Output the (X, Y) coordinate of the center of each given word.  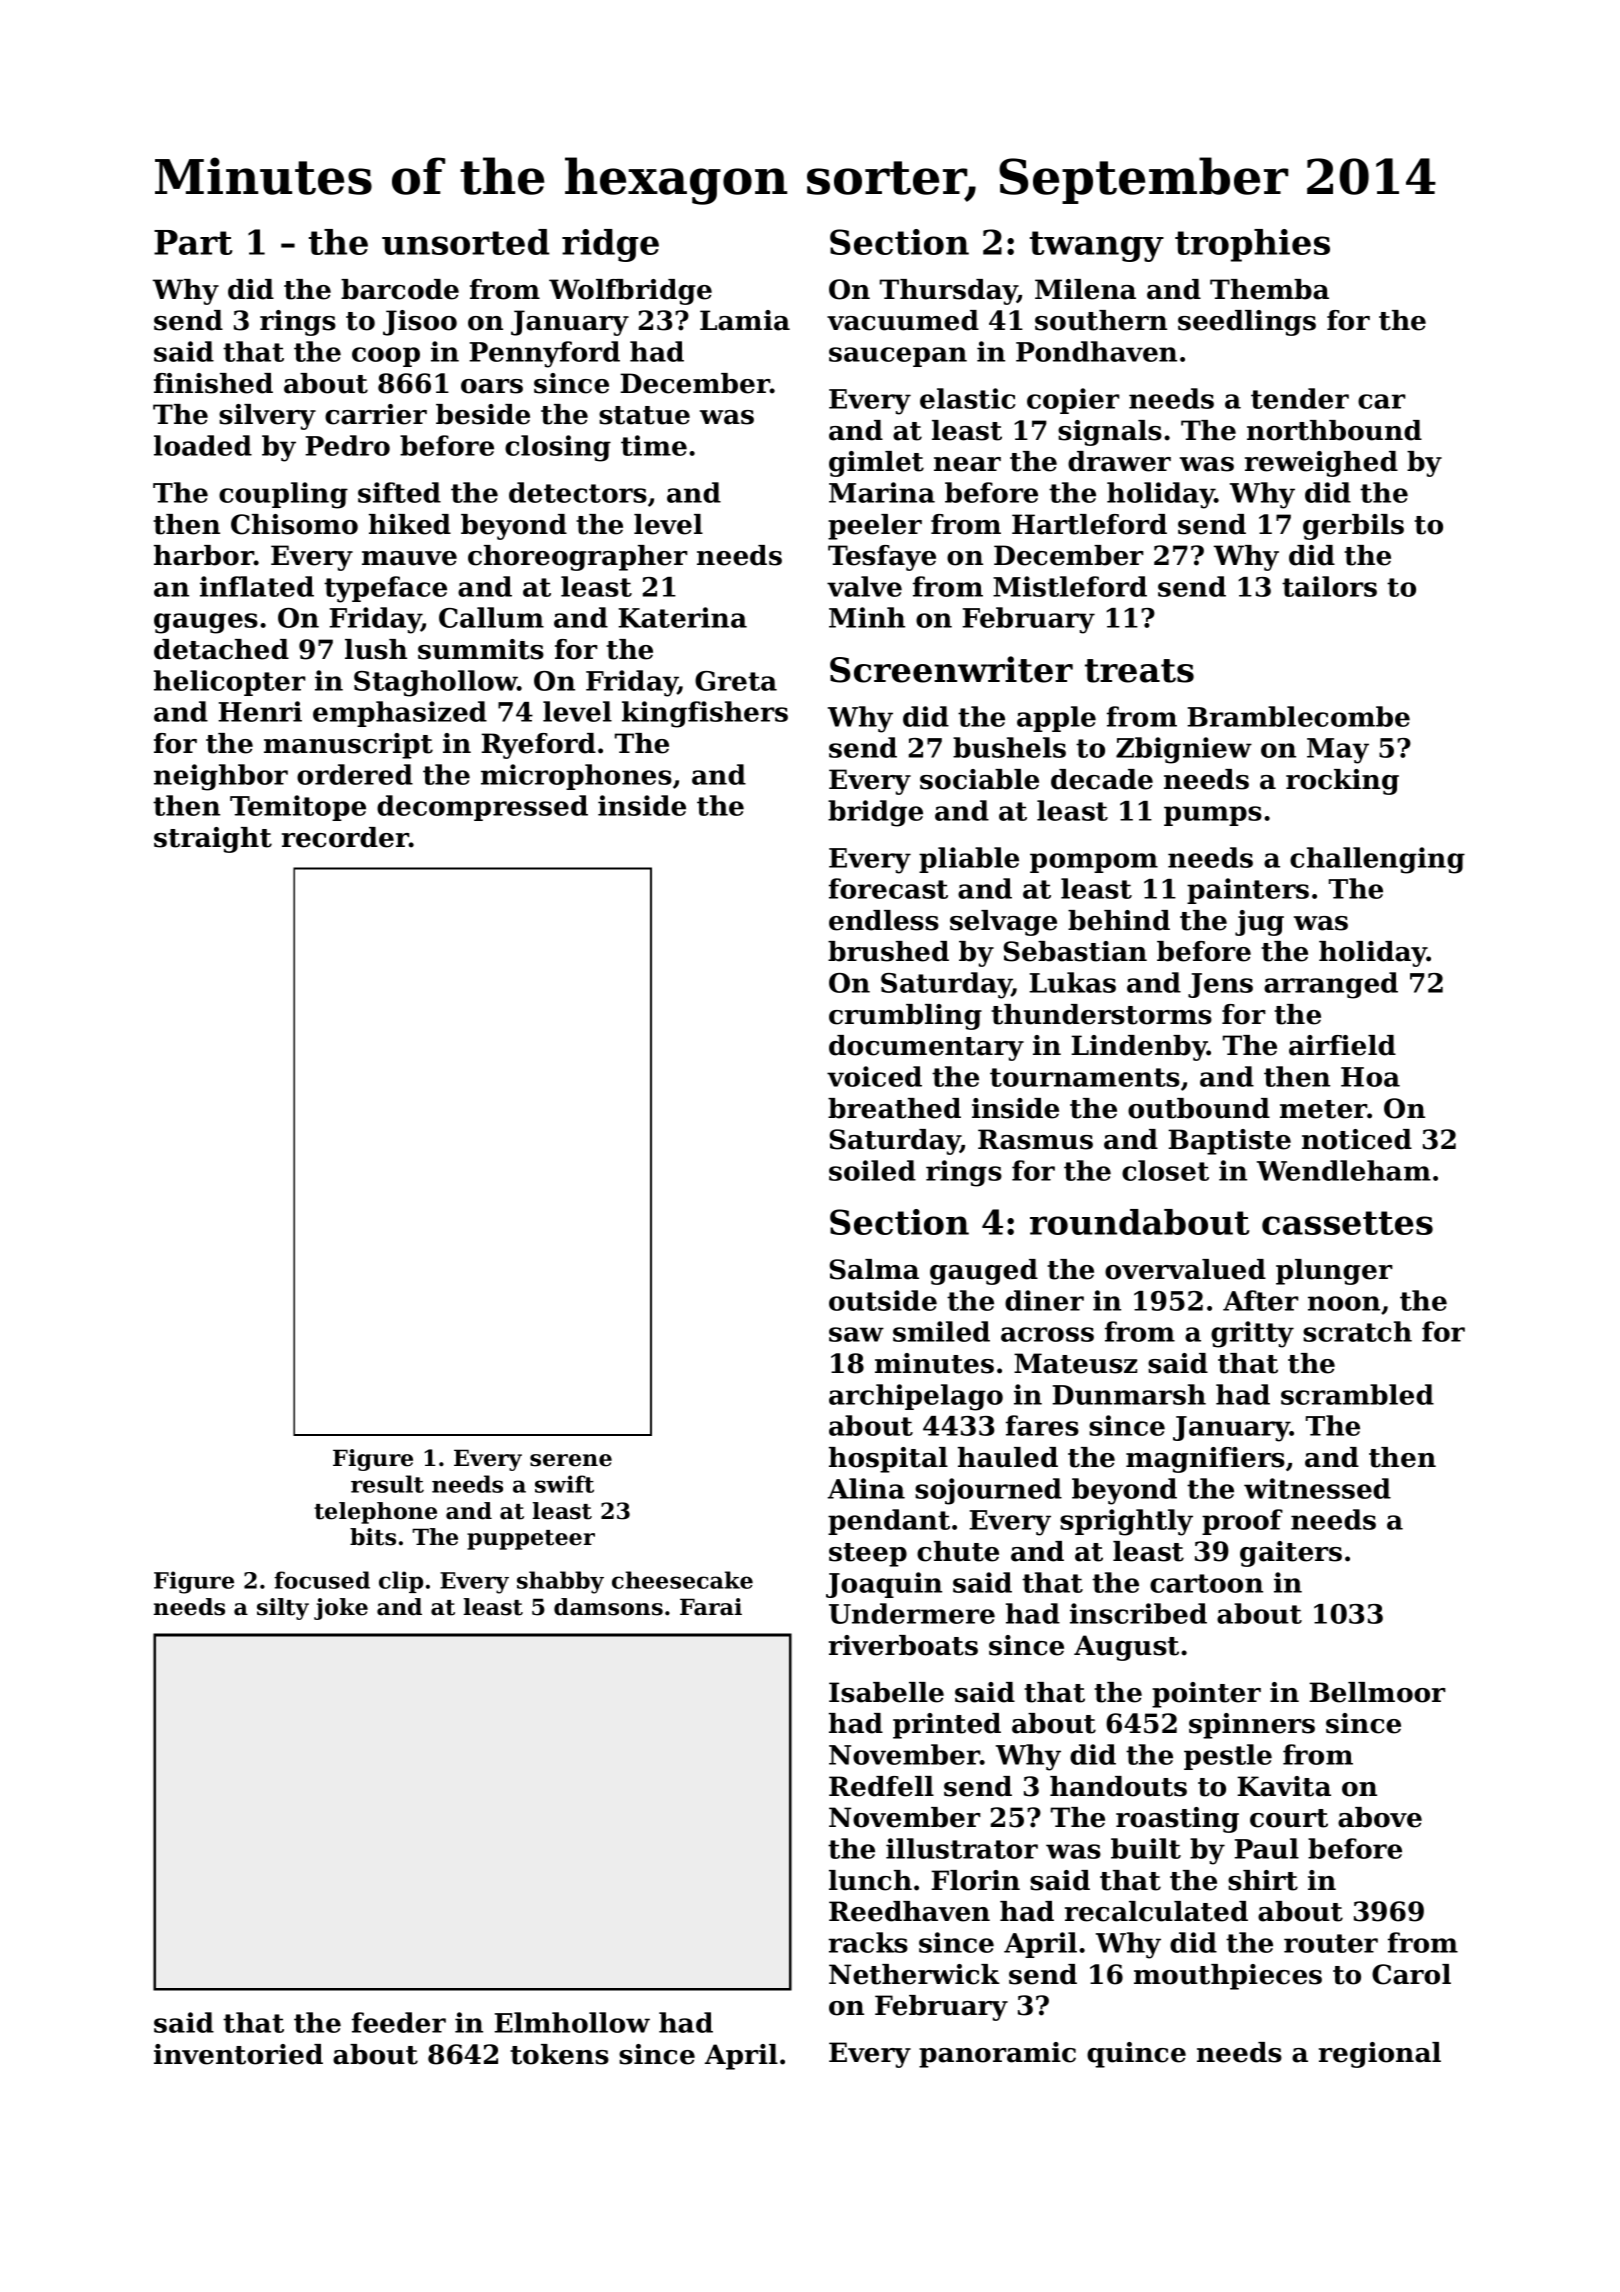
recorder (345, 837)
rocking (1342, 782)
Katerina (682, 617)
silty (283, 1609)
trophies (1252, 245)
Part (193, 242)
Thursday (948, 292)
